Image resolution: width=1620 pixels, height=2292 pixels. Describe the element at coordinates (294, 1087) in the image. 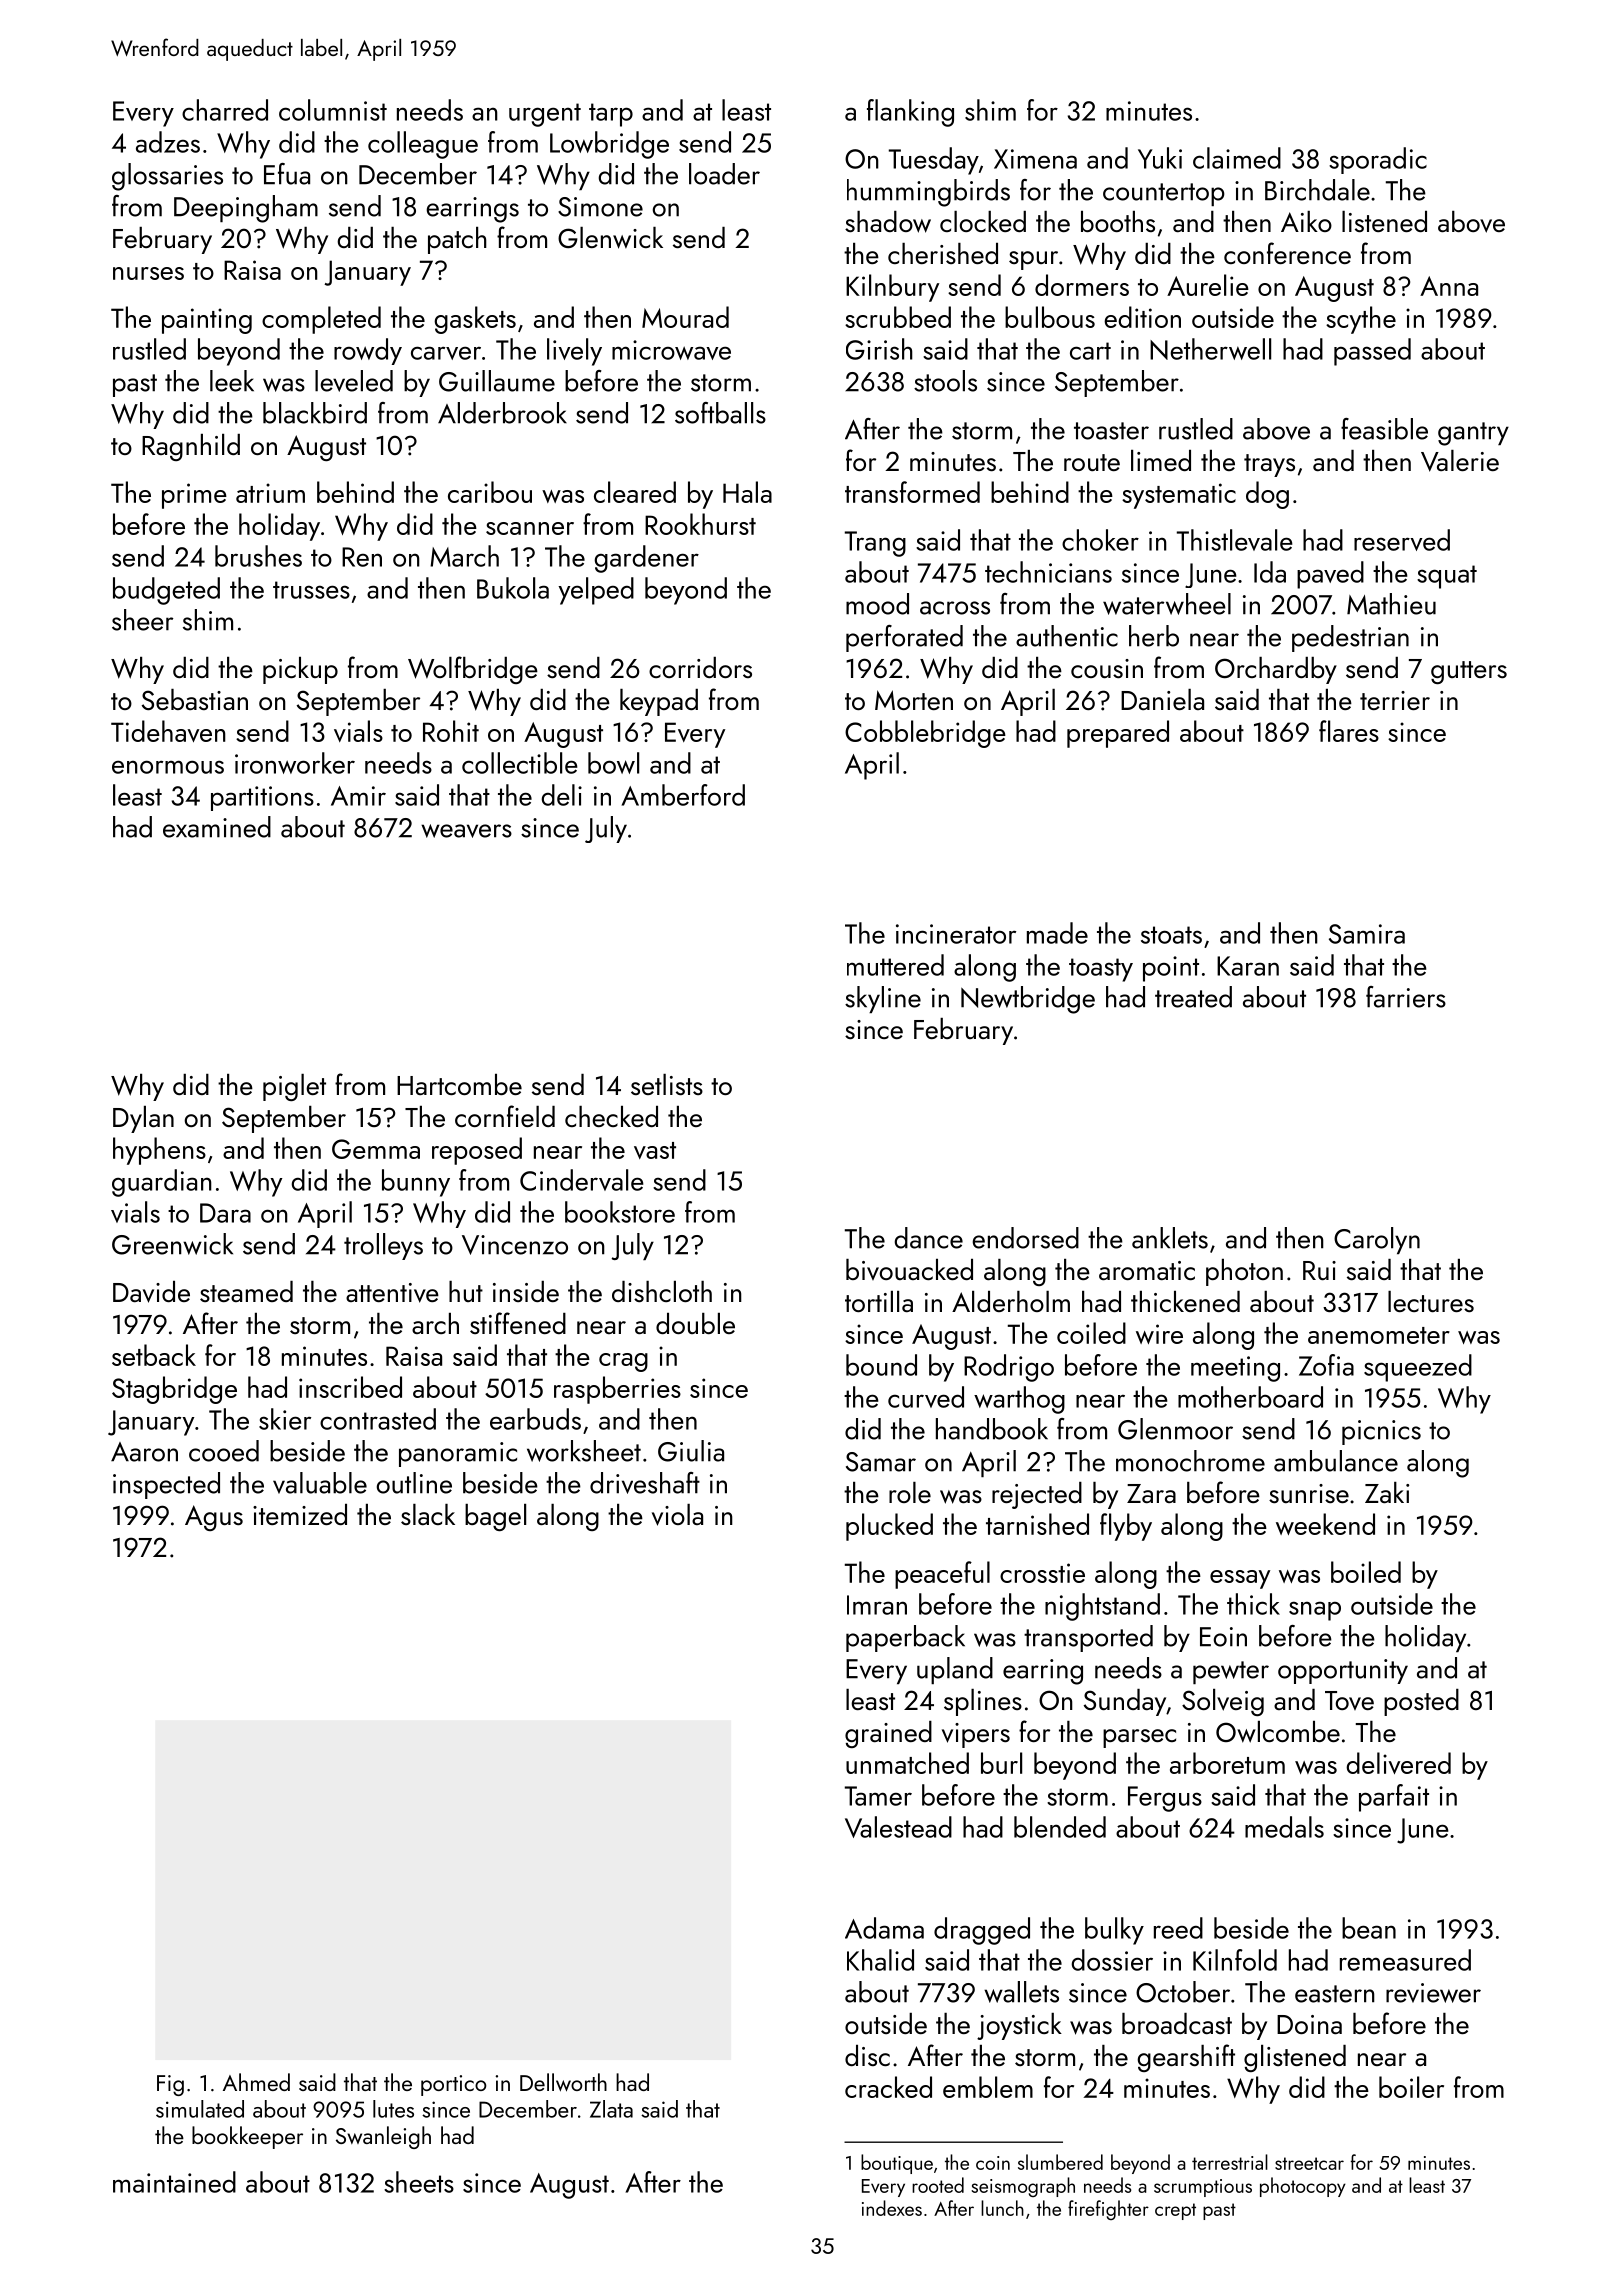

I see `piglet` at that location.
